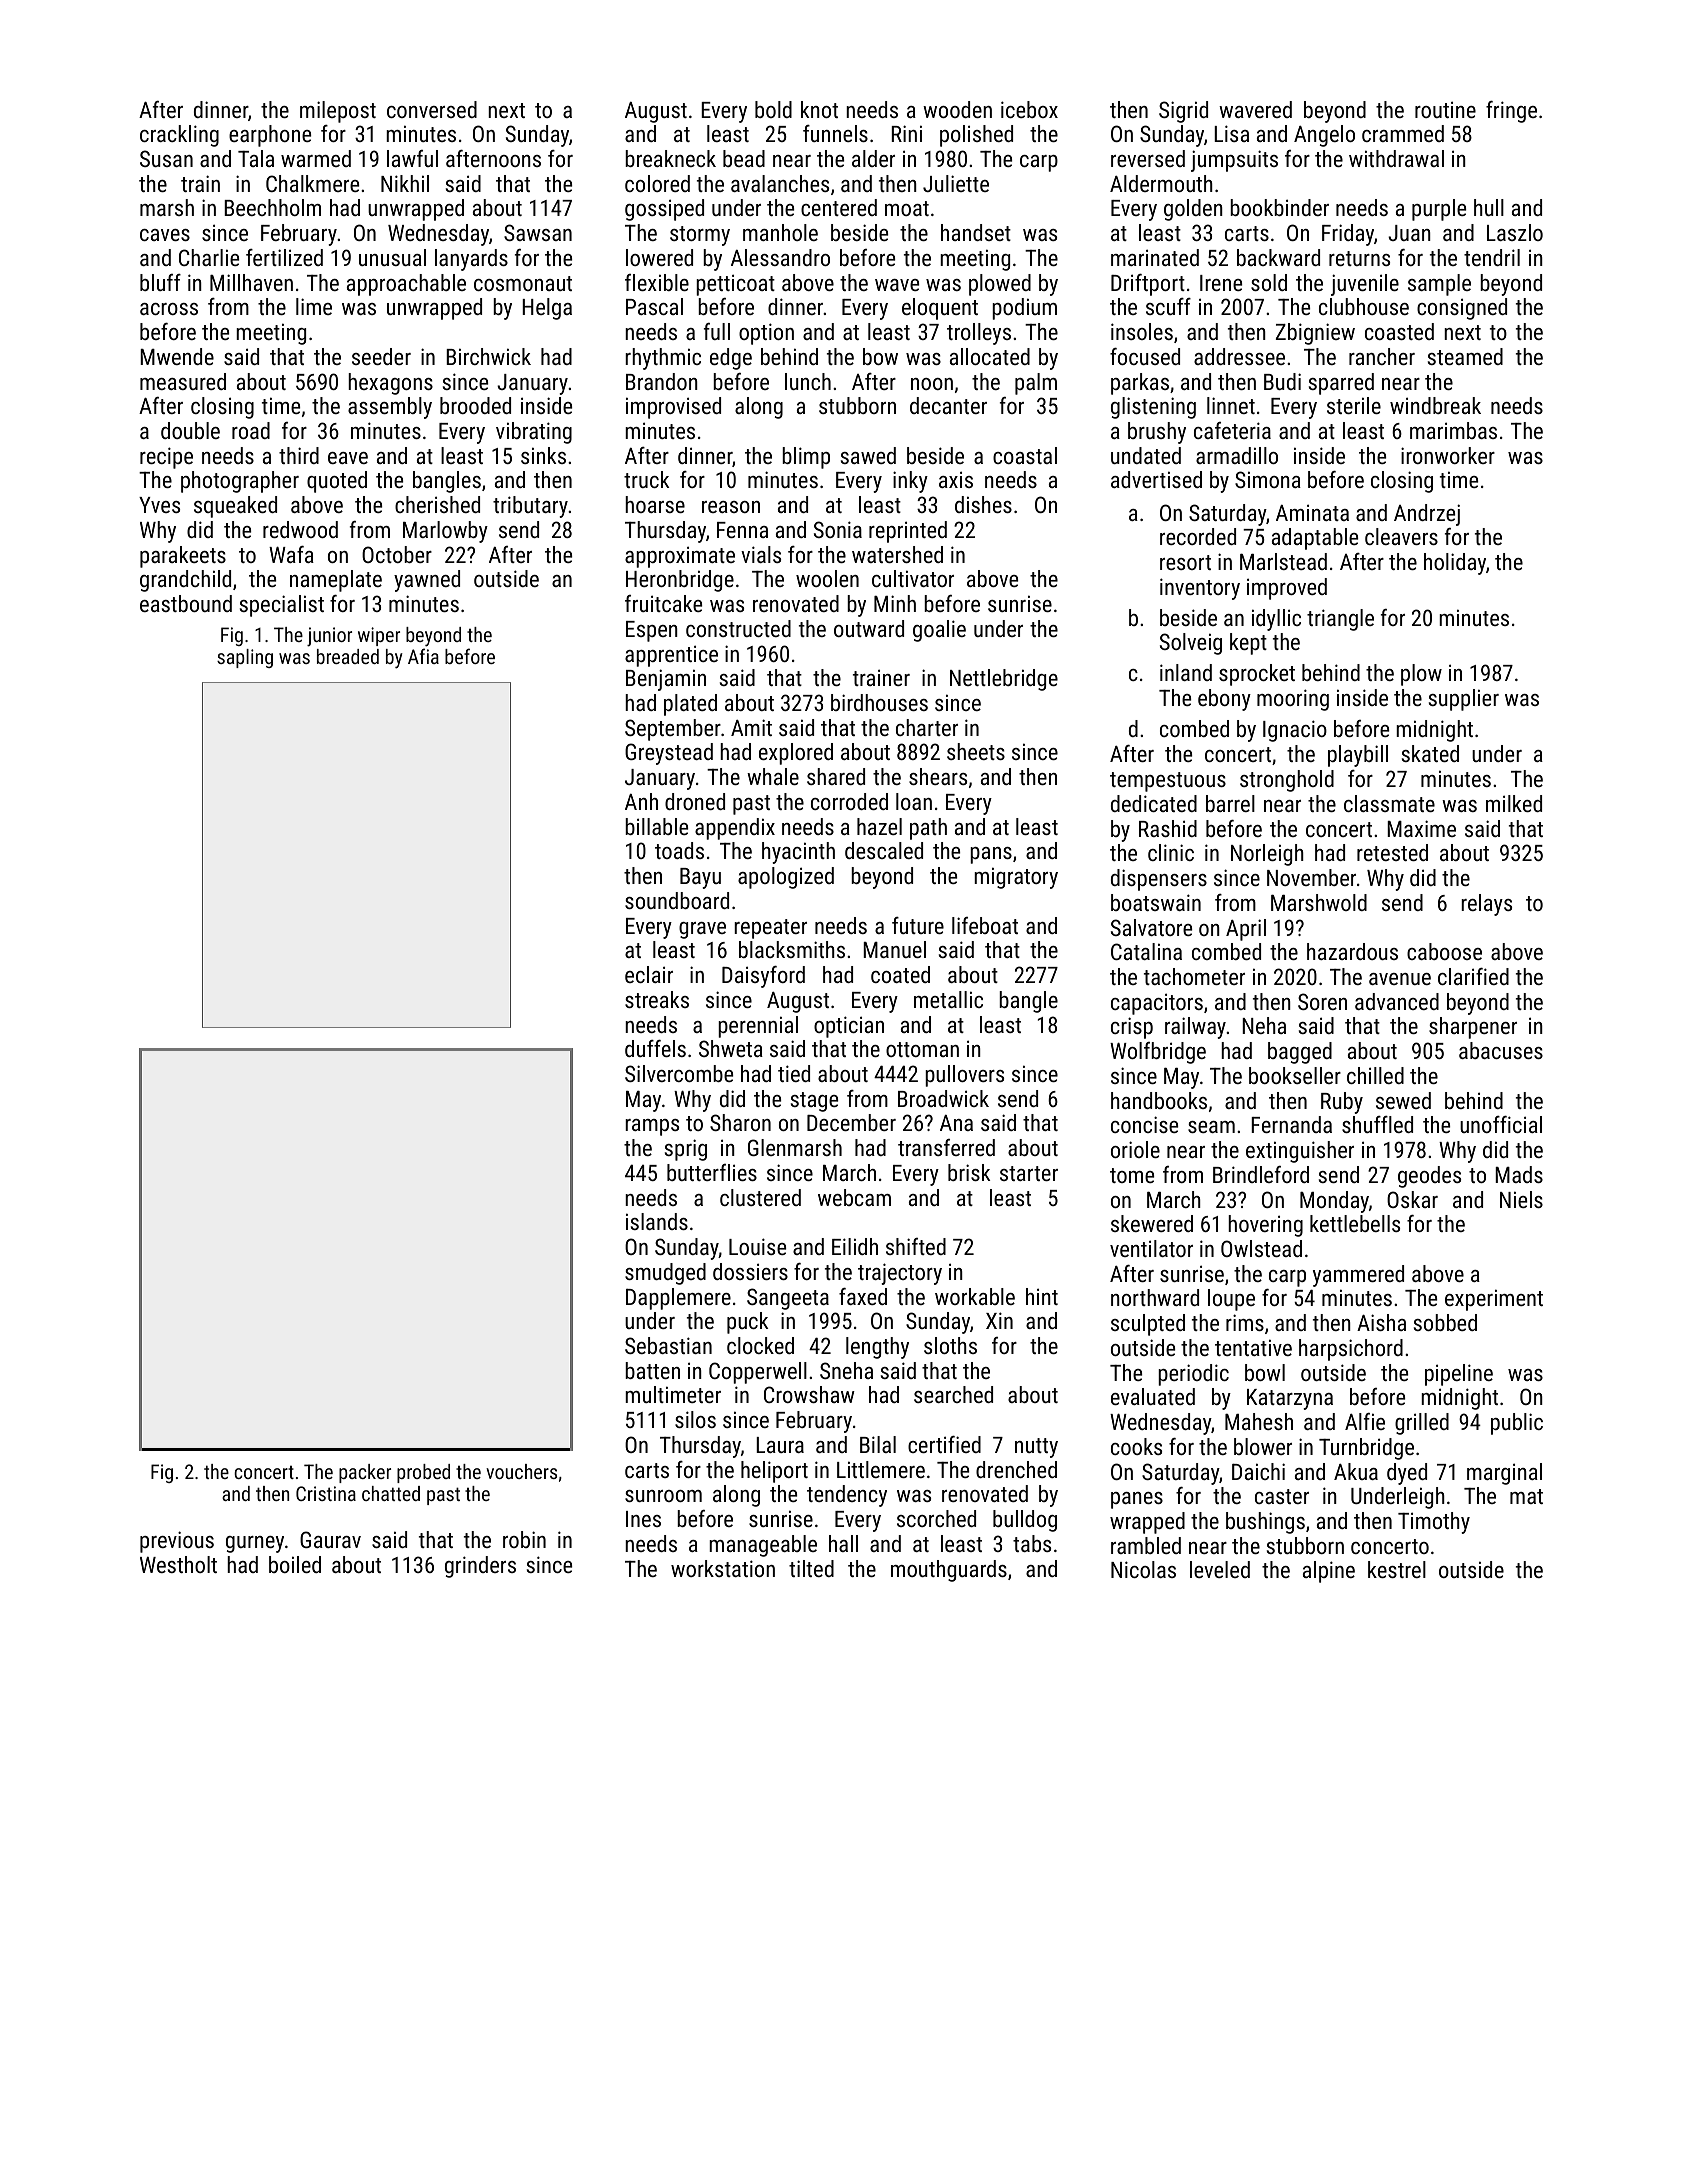 Image resolution: width=1683 pixels, height=2178 pixels. Describe the element at coordinates (256, 158) in the screenshot. I see `Tala` at that location.
